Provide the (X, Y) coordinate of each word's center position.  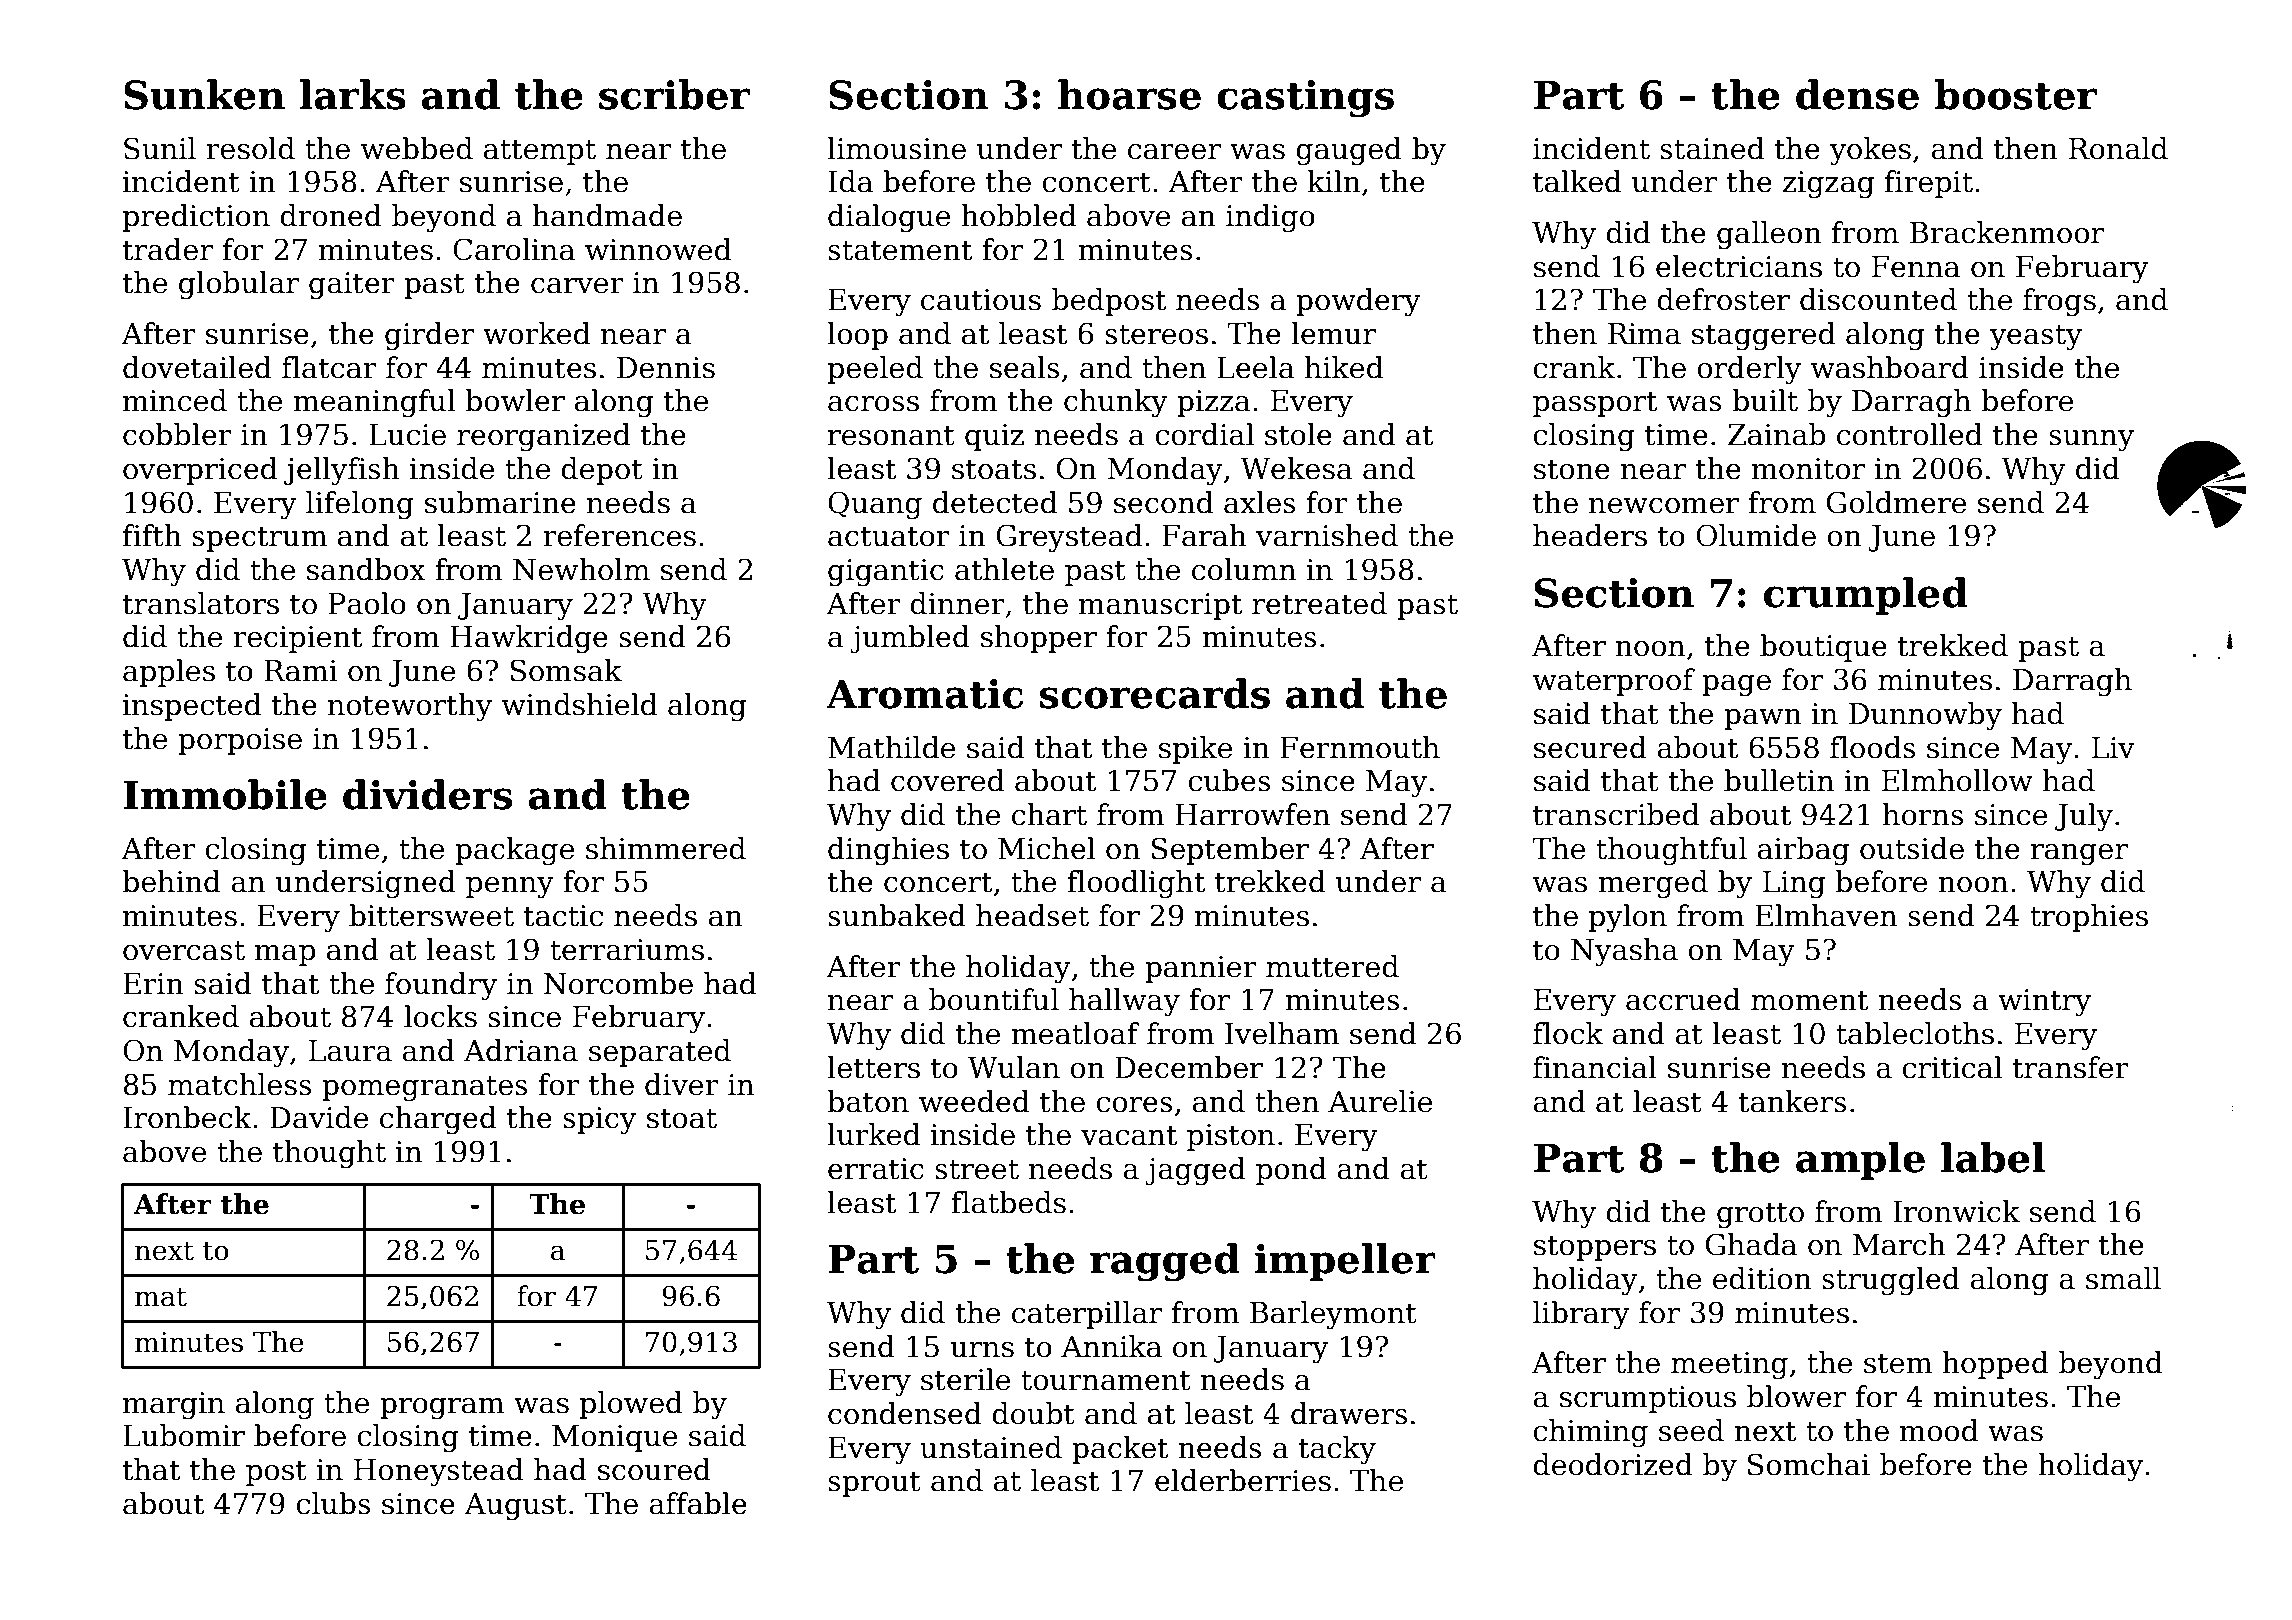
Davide (319, 1117)
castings (1305, 99)
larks (353, 94)
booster (2016, 94)
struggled (1891, 1281)
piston (1231, 1137)
